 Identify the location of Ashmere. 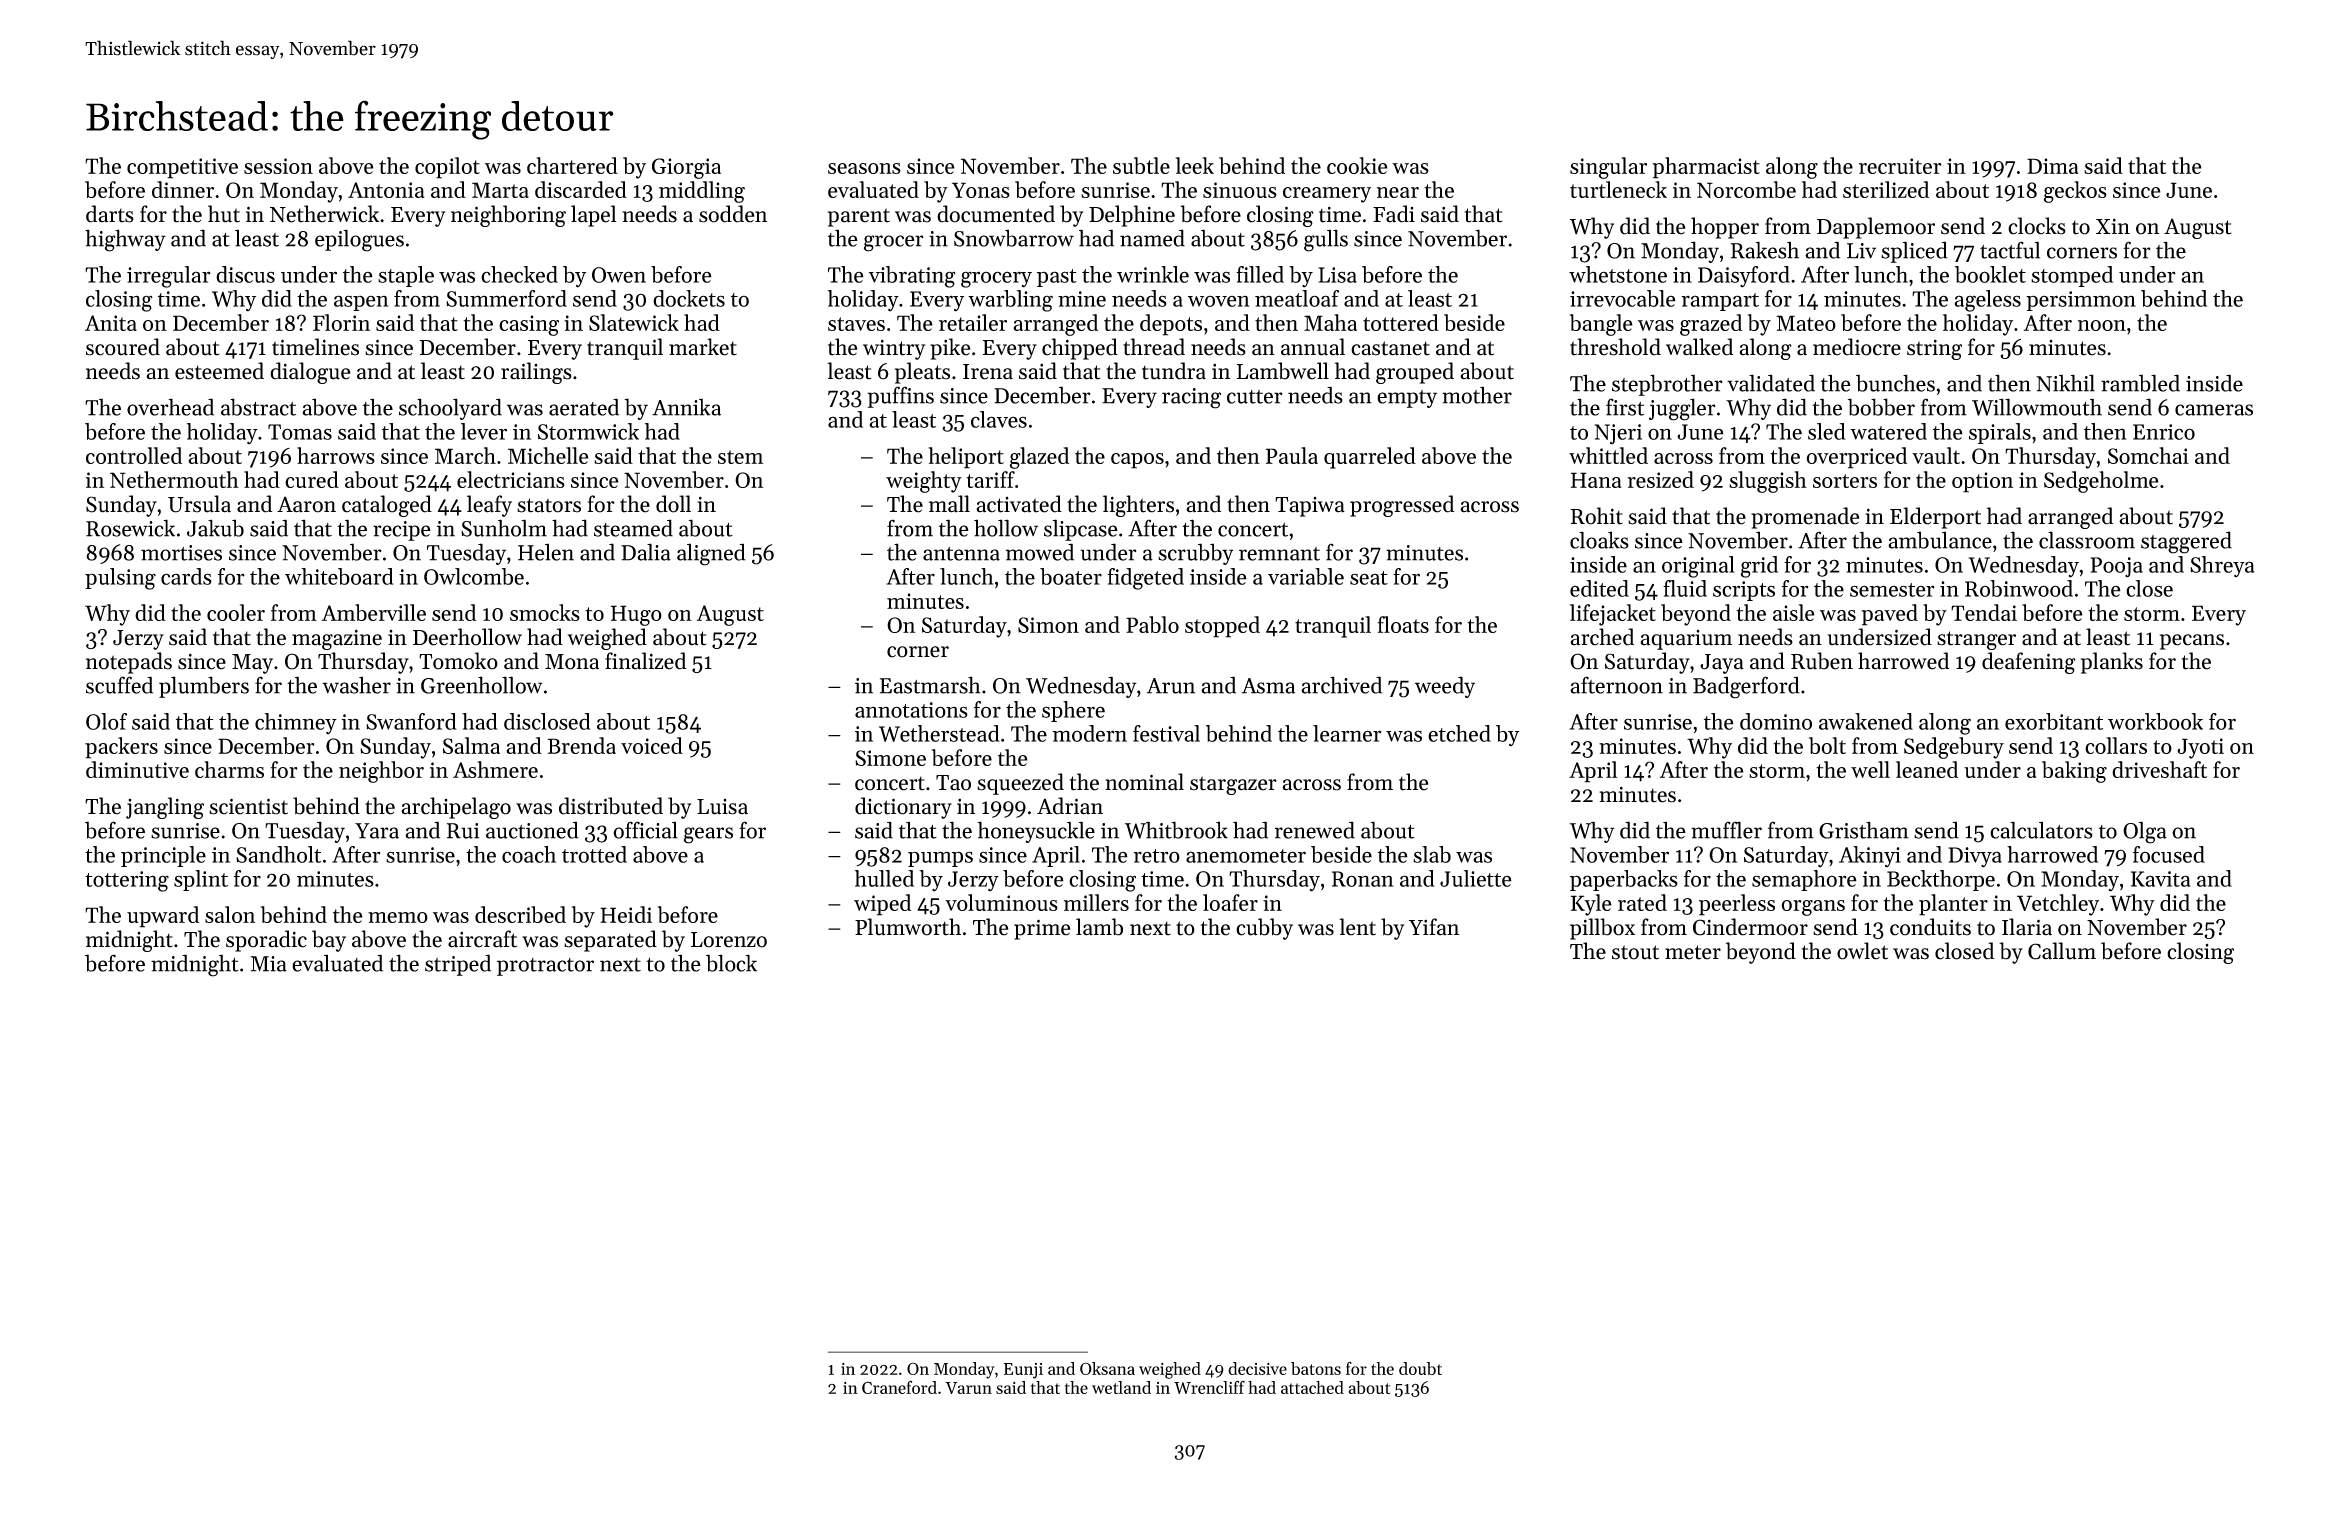
(495, 769).
